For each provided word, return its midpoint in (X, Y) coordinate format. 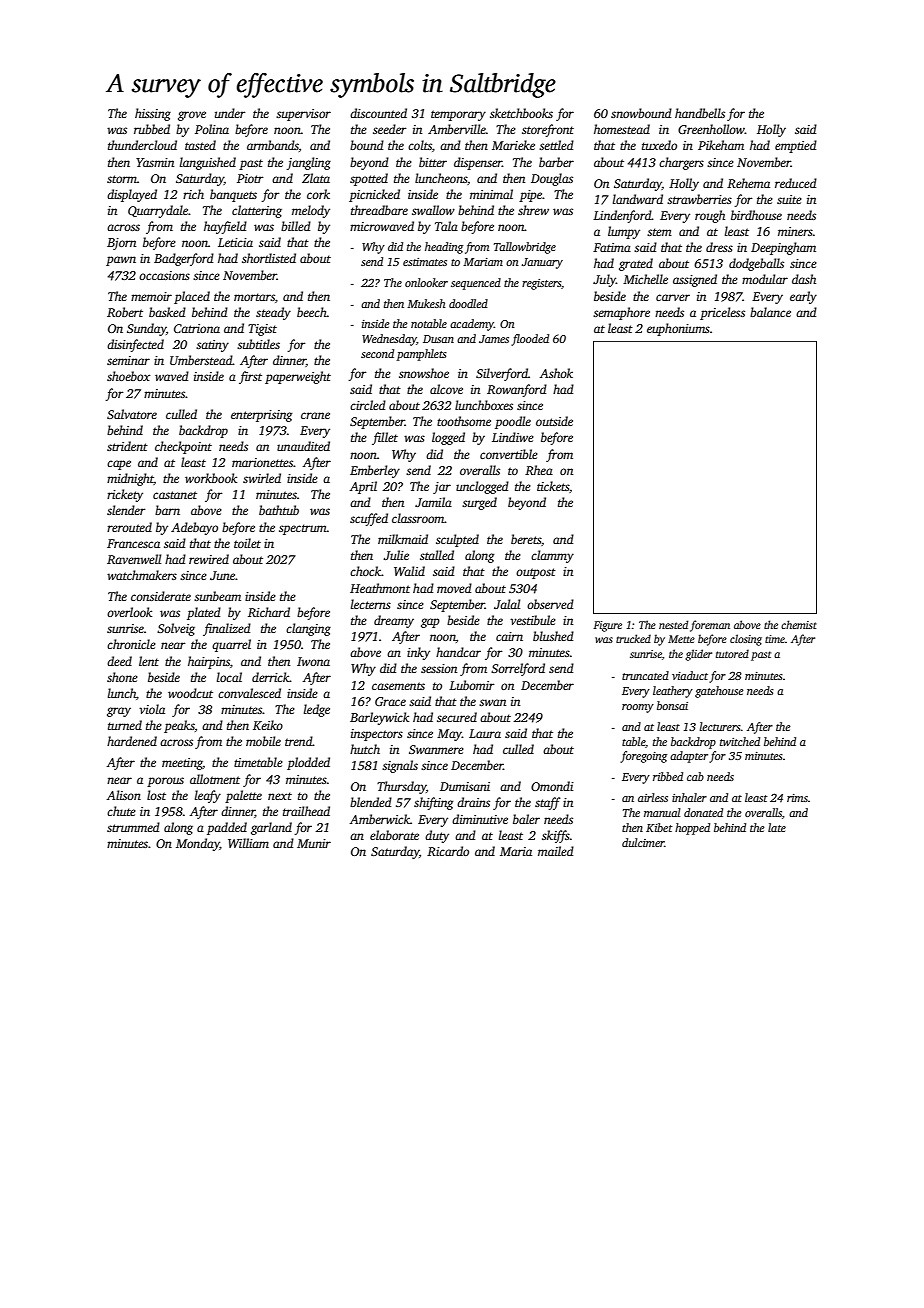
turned (125, 725)
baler (526, 819)
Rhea (539, 470)
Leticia (235, 242)
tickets (553, 486)
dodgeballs (756, 264)
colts (420, 145)
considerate (161, 596)
